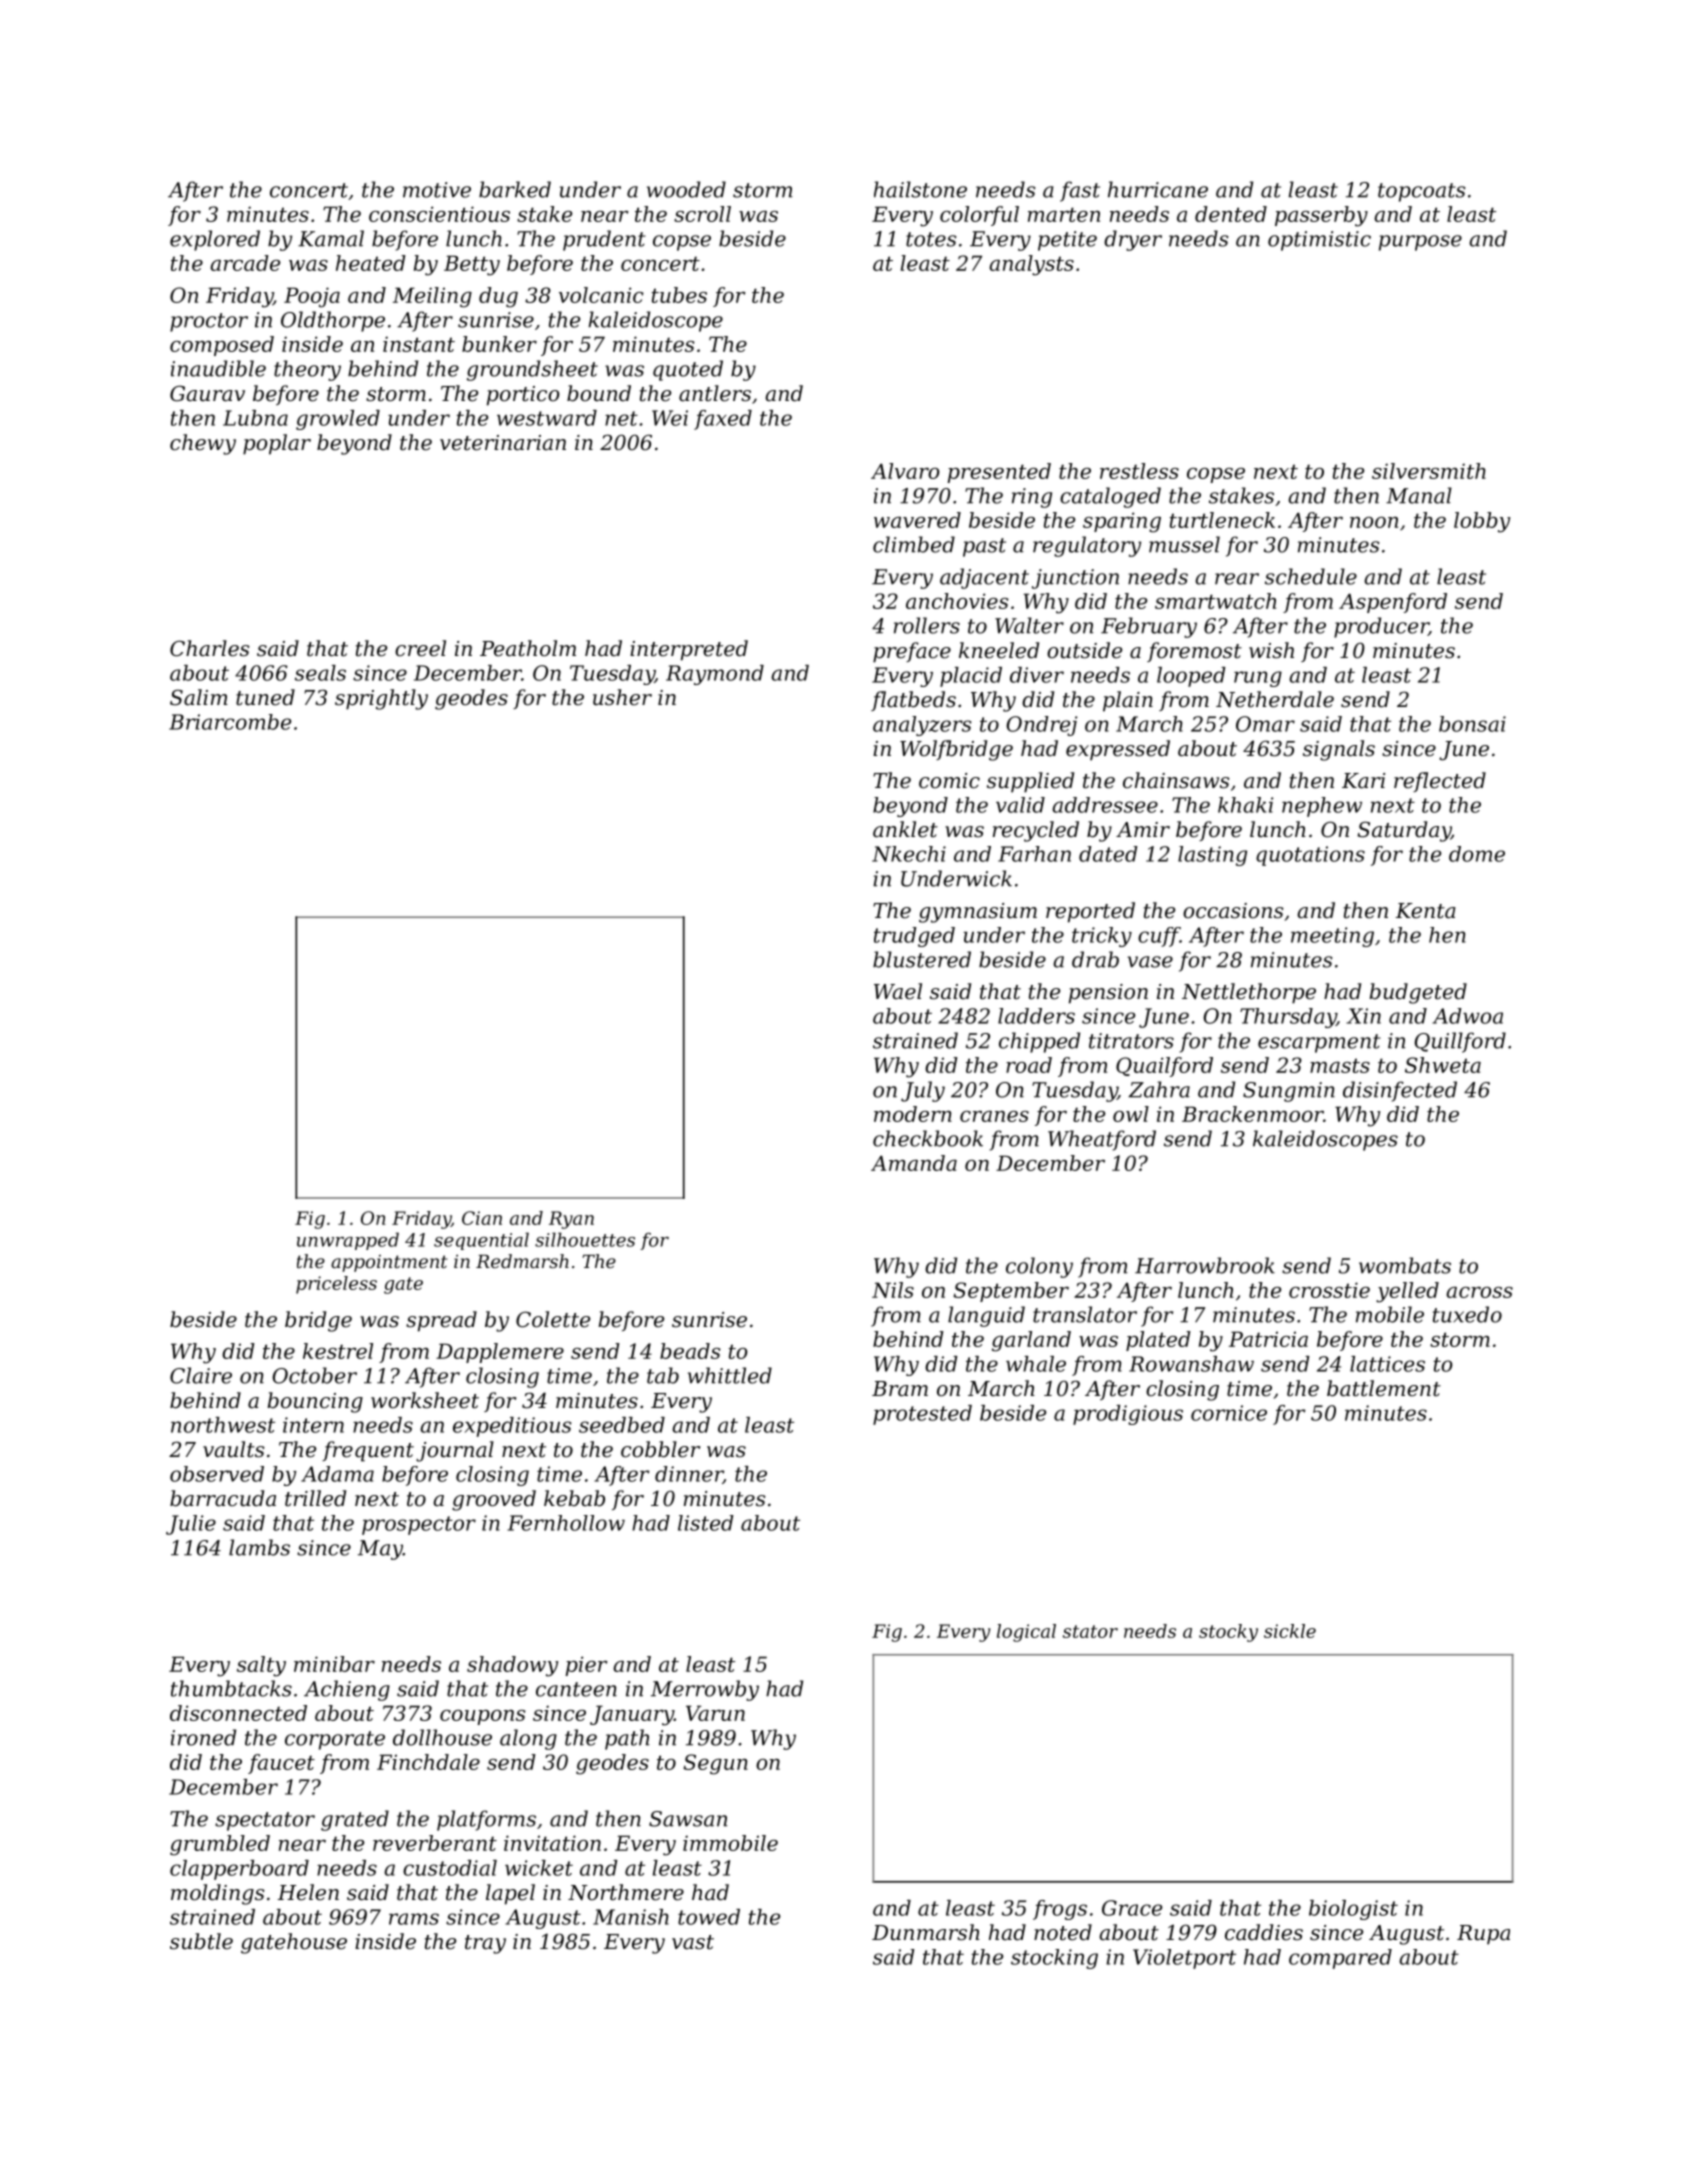  What do you see at coordinates (419, 1525) in the screenshot?
I see `prospector` at bounding box center [419, 1525].
